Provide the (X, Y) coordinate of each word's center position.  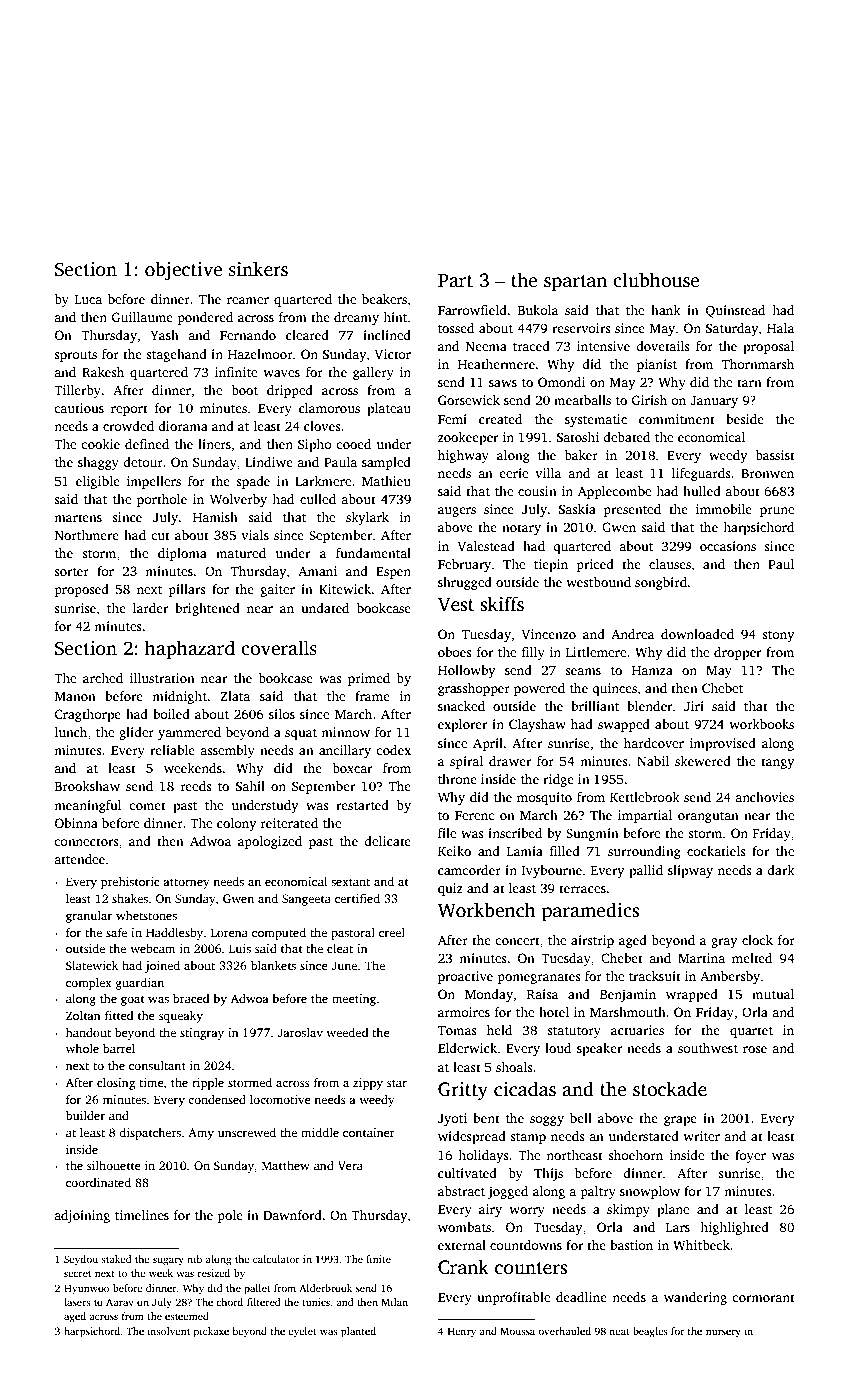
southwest (708, 1048)
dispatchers (150, 1134)
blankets (273, 965)
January (714, 402)
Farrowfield (472, 310)
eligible (98, 482)
